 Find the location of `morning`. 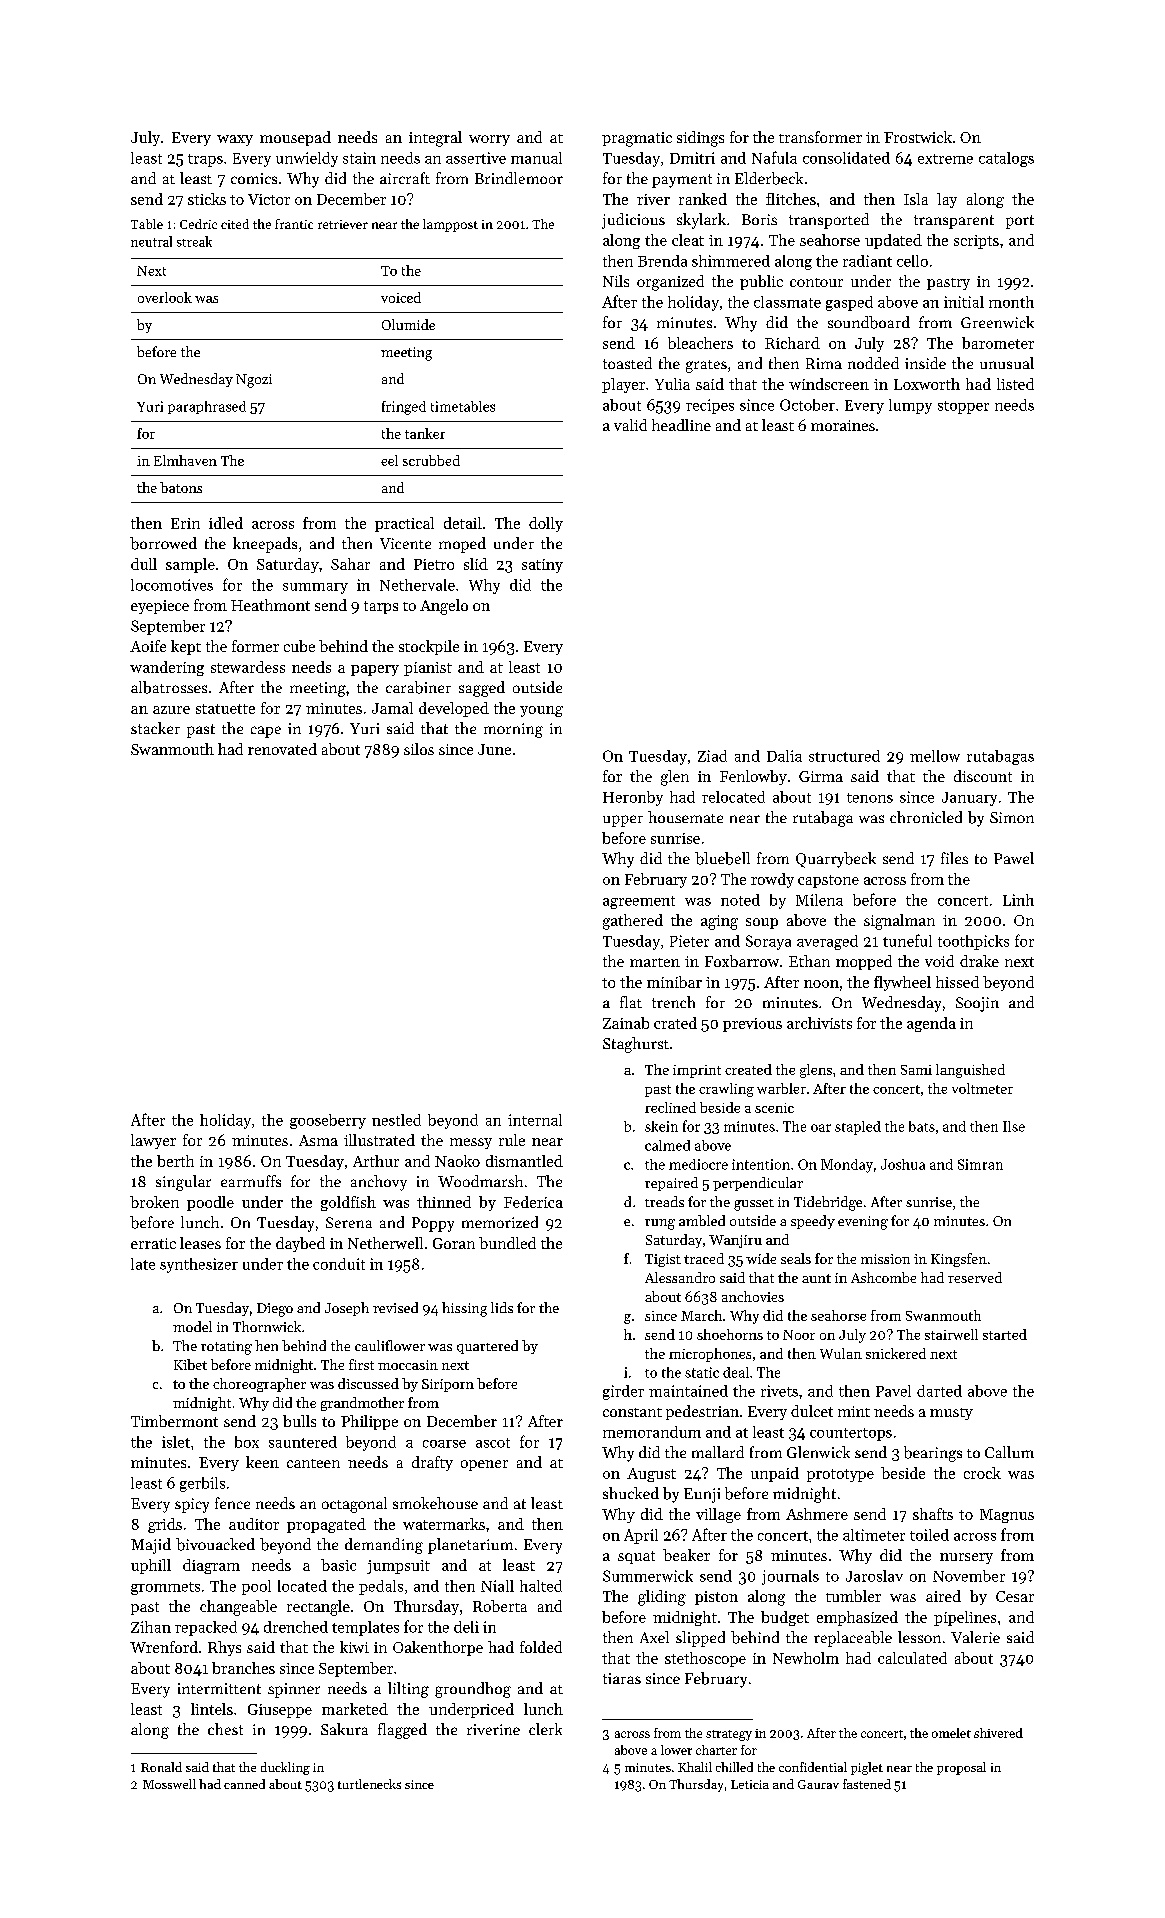

morning is located at coordinates (513, 730).
